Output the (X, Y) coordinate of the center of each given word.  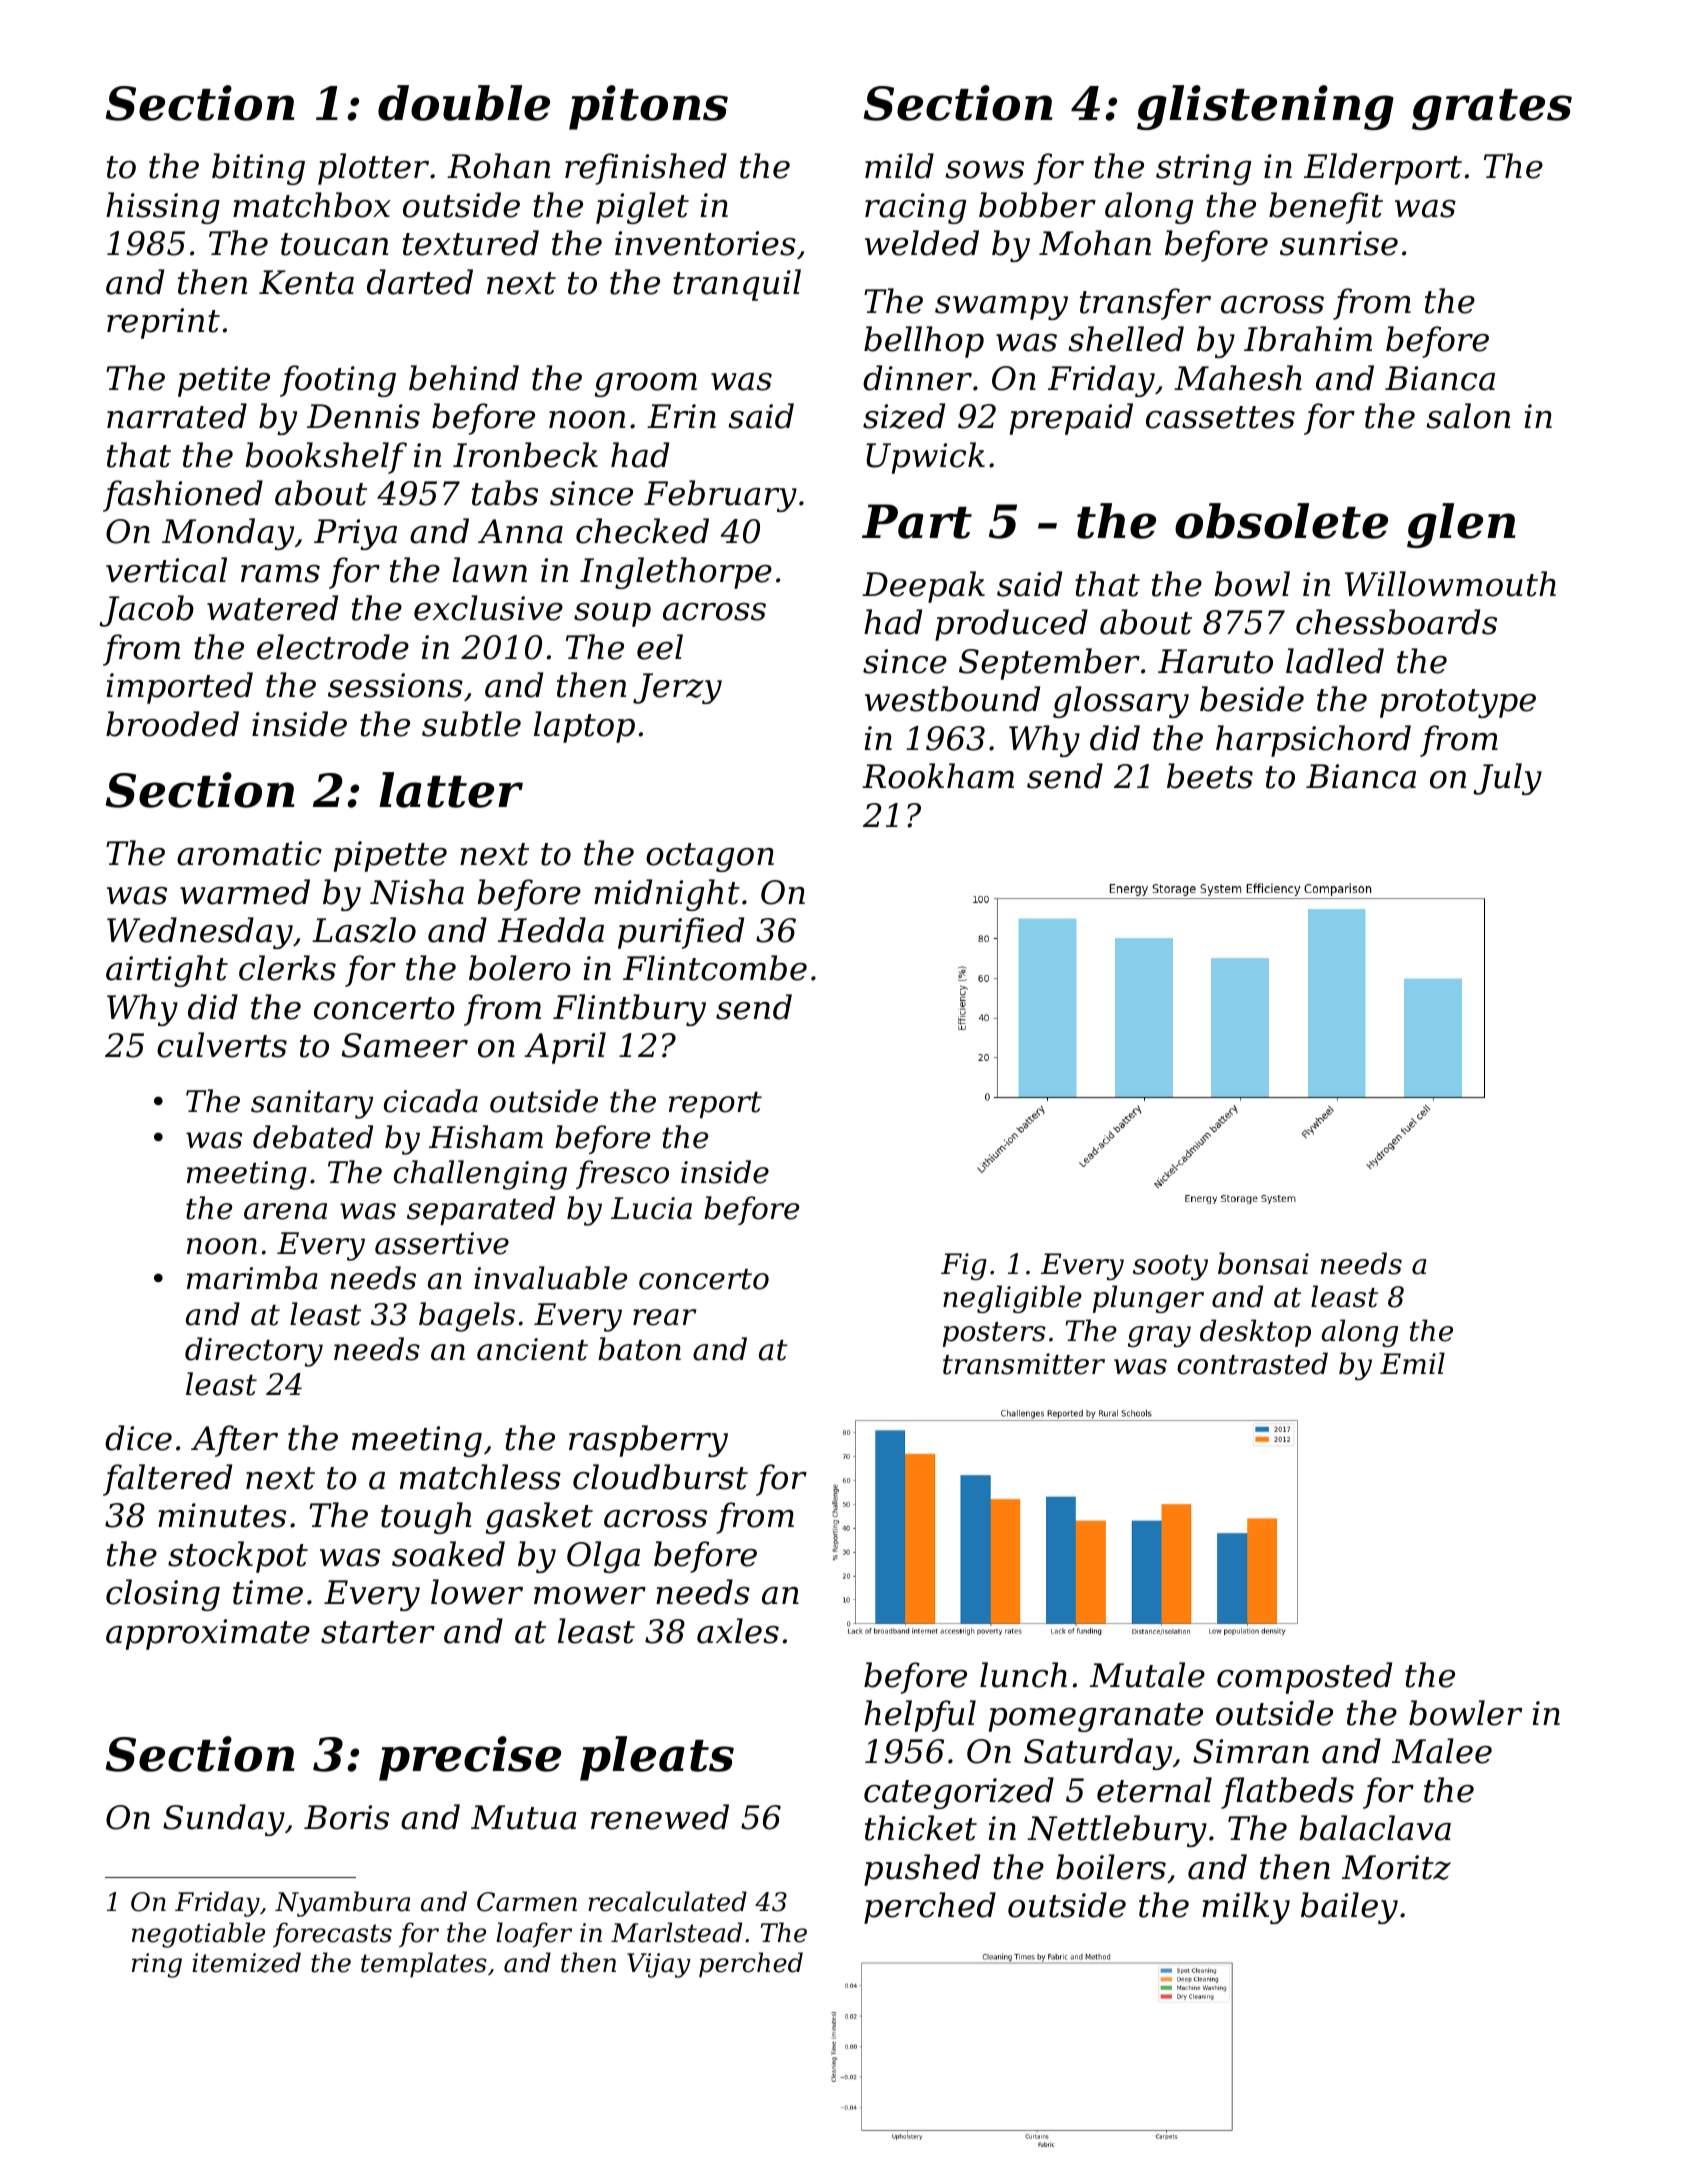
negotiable (198, 1935)
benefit (1326, 208)
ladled (1335, 661)
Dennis (363, 416)
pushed (922, 1870)
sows (984, 170)
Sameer (405, 1045)
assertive (442, 1243)
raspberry (648, 1441)
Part (917, 521)
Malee (1442, 1751)
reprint (163, 323)
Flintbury (629, 1010)
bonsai (1263, 1263)
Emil (1412, 1363)
